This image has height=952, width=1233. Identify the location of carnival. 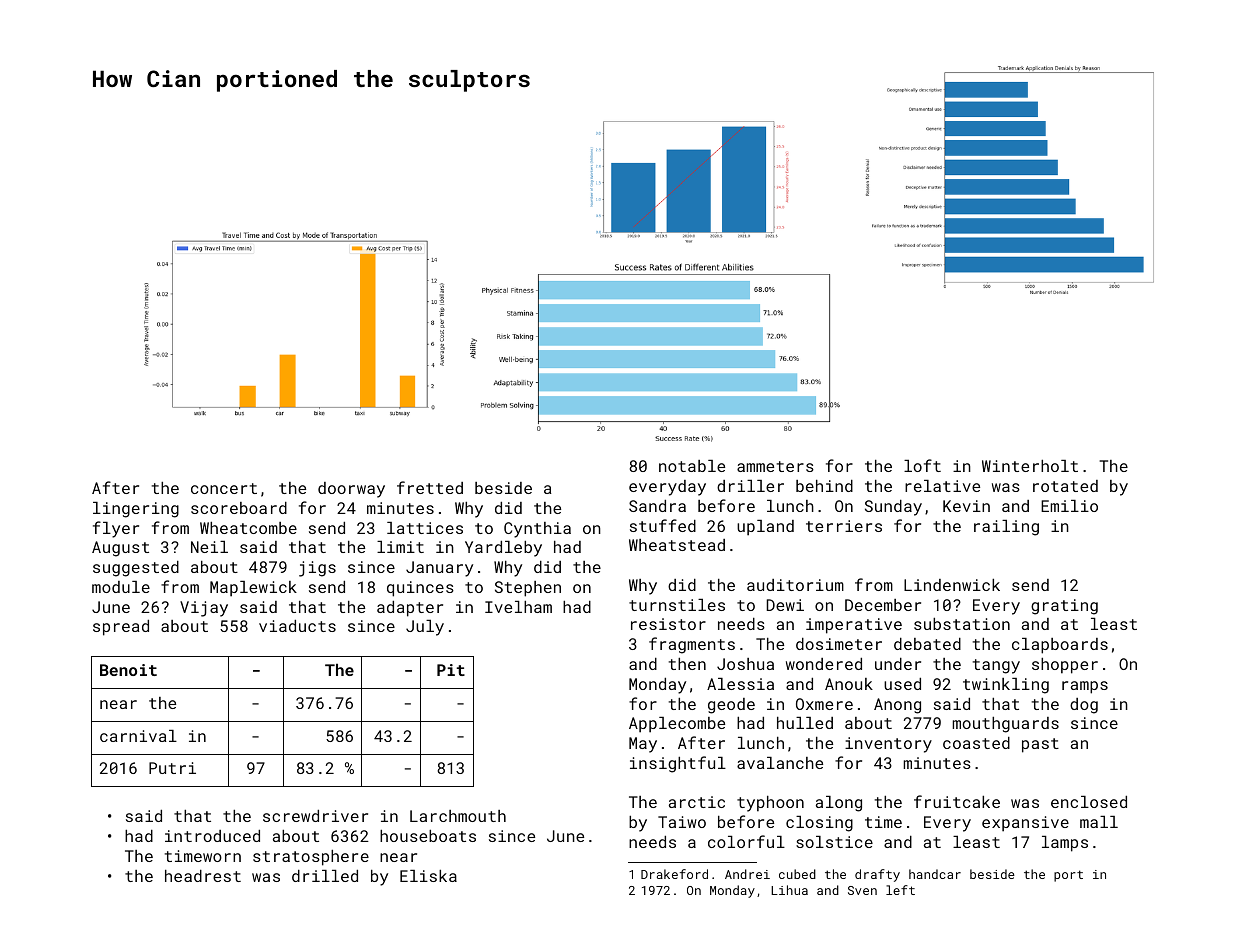
(138, 736).
